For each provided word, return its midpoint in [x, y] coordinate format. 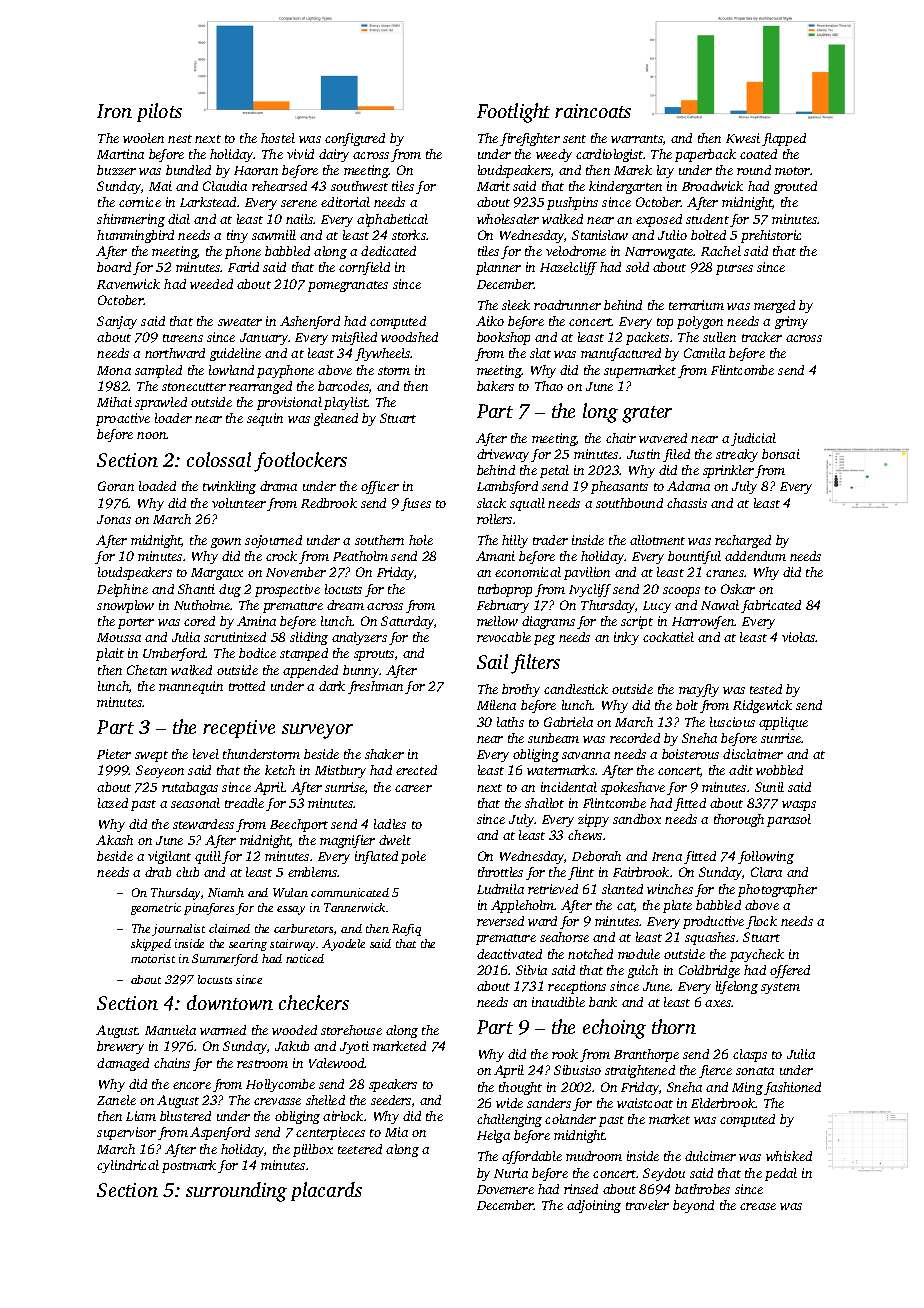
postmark [189, 1166]
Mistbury [340, 771]
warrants [637, 139]
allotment [657, 540]
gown [226, 543]
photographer [777, 890]
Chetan [147, 670]
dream [345, 605]
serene [299, 203]
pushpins [572, 203]
